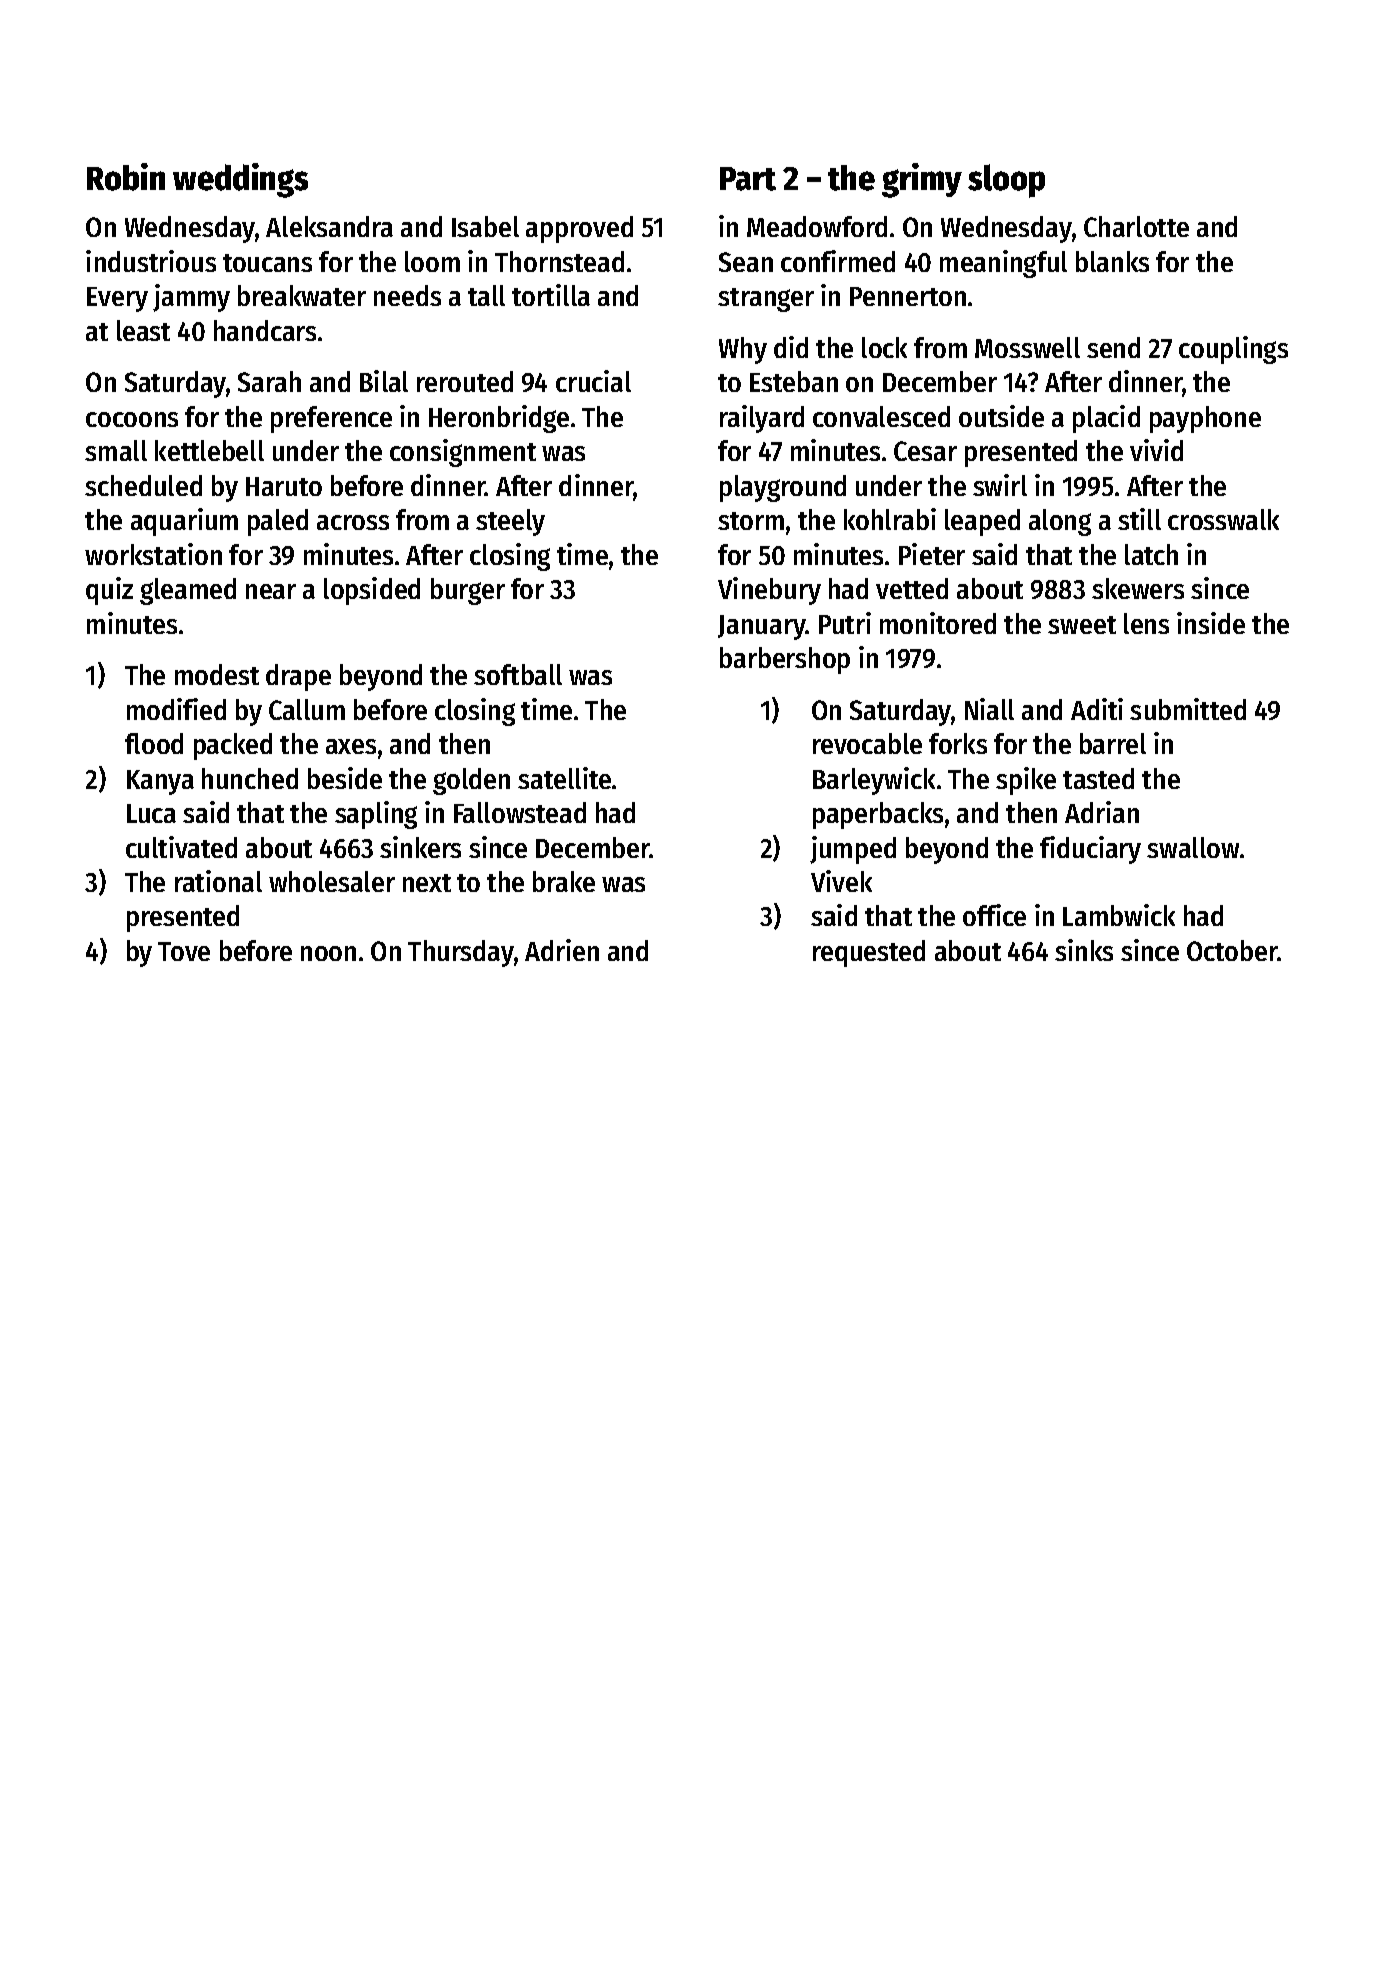  What do you see at coordinates (1188, 709) in the screenshot?
I see `submitted` at bounding box center [1188, 709].
